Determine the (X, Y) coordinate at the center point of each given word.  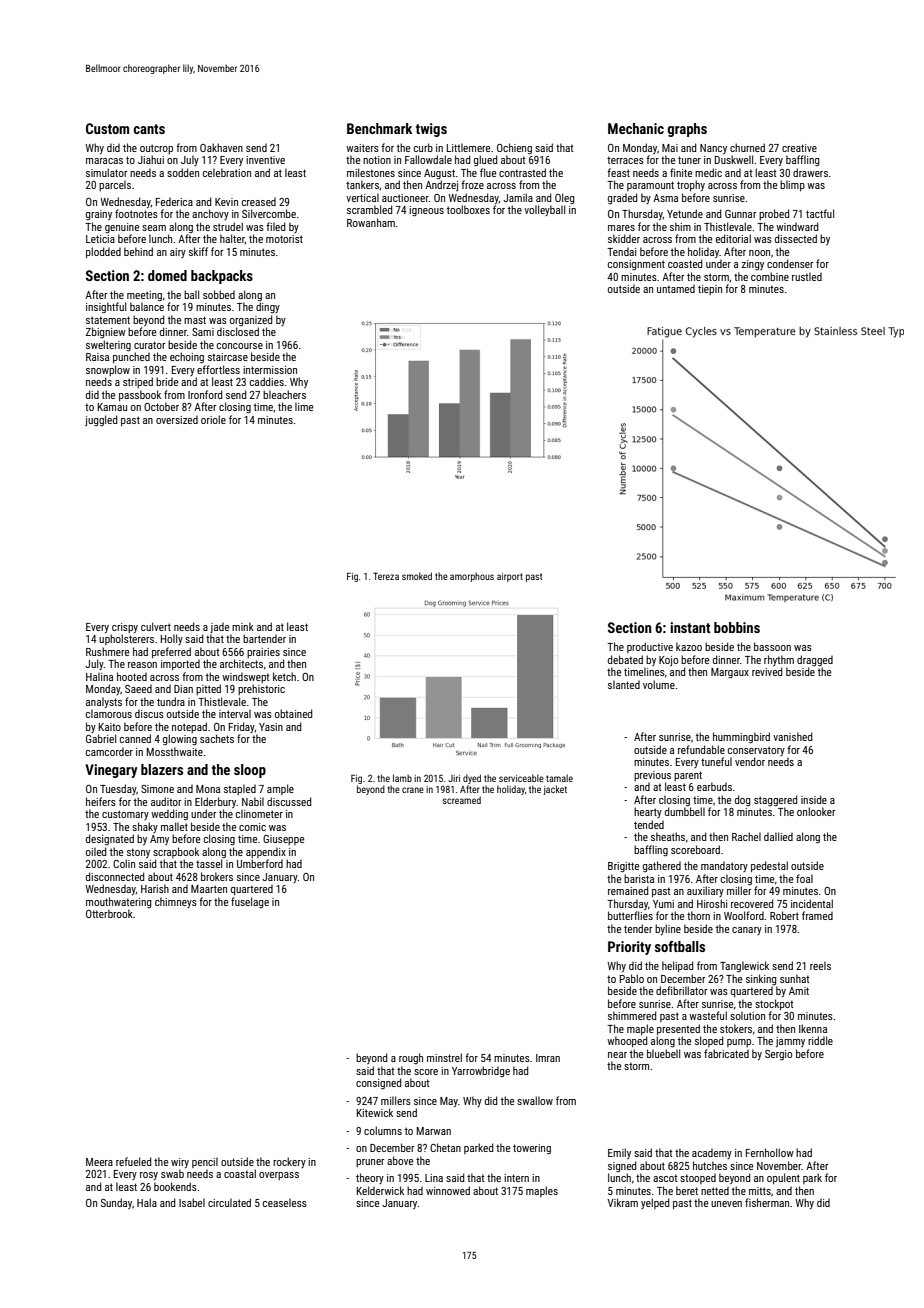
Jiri (454, 778)
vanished (792, 736)
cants (149, 129)
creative (799, 148)
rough (411, 1059)
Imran (548, 1058)
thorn (698, 915)
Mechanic (636, 128)
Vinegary (111, 771)
